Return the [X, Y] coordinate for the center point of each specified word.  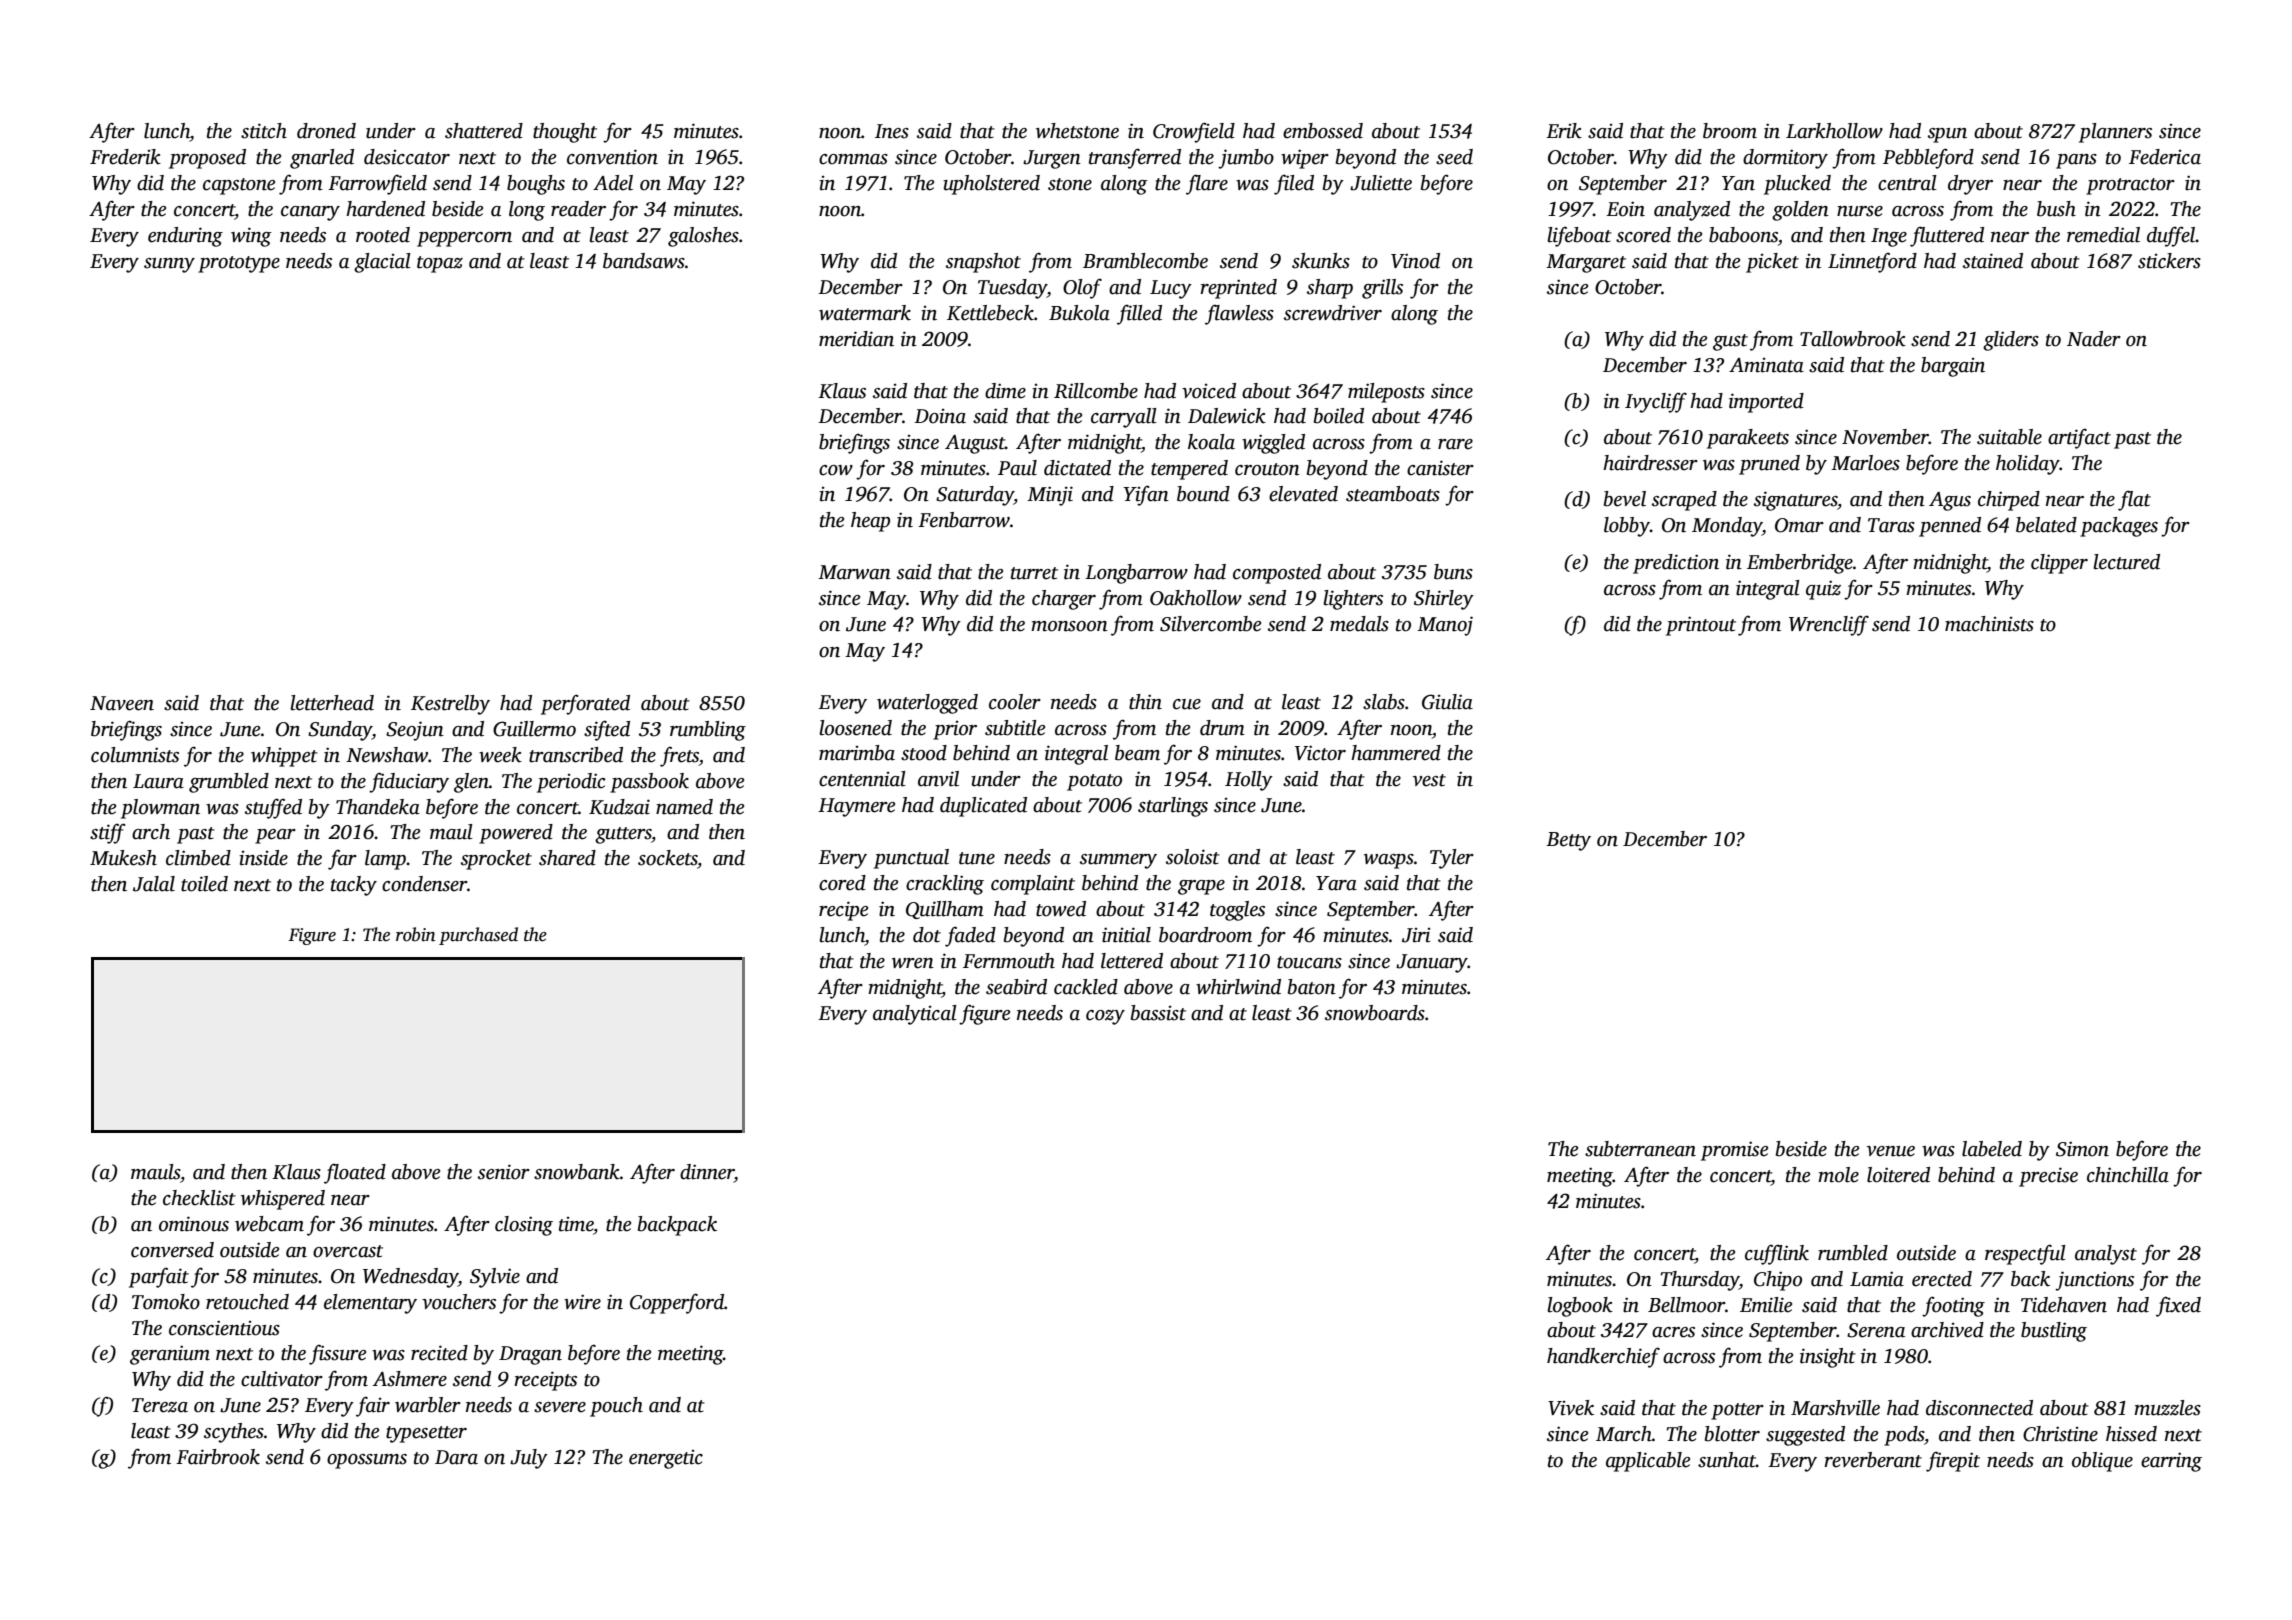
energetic [666, 1459]
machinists [1989, 624]
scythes [234, 1433]
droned [326, 131]
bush [2056, 209]
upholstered [991, 185]
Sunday [340, 731]
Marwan [854, 572]
